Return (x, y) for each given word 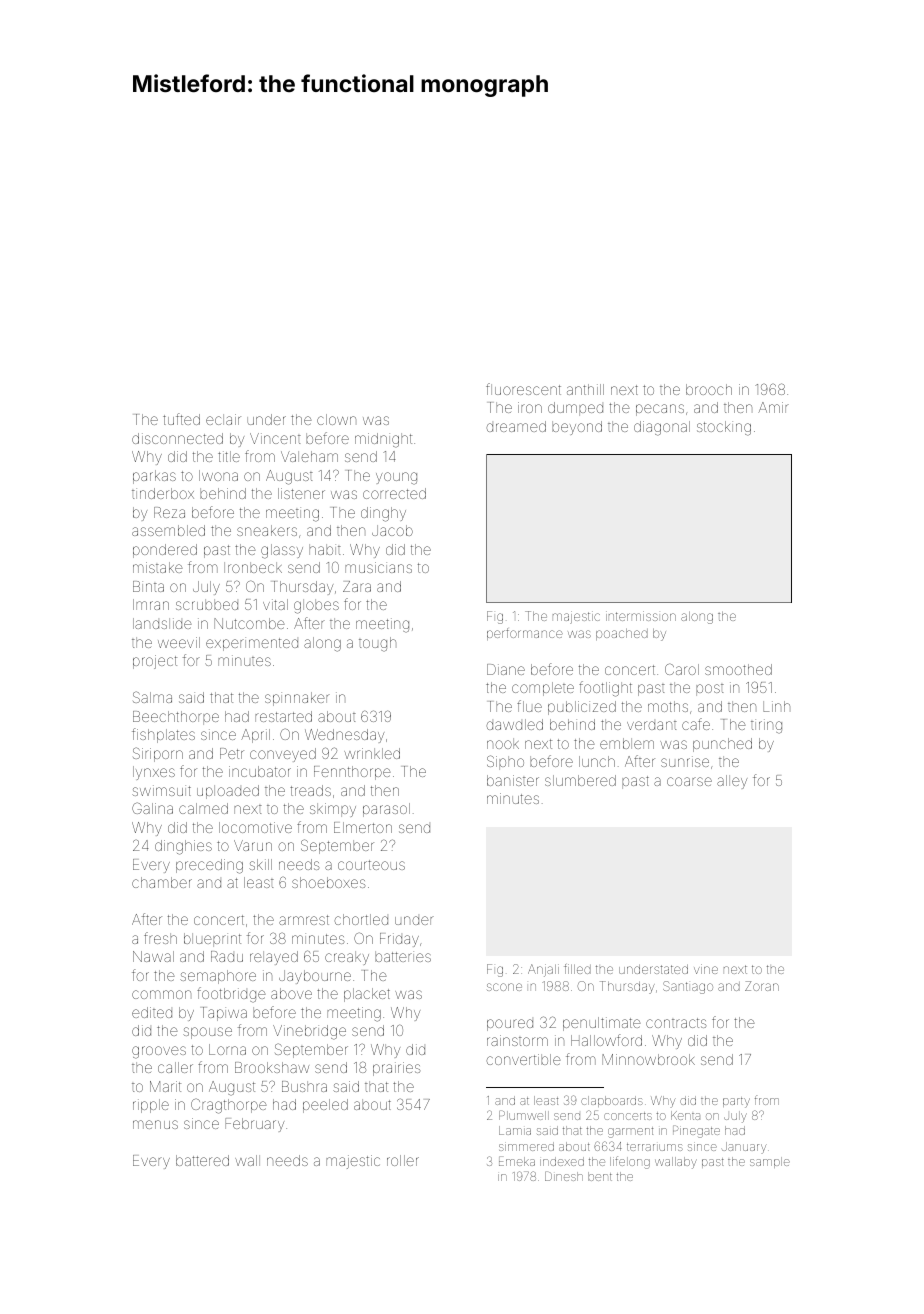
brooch (709, 389)
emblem (627, 743)
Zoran (762, 986)
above (291, 993)
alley (732, 782)
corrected (394, 493)
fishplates (163, 735)
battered (202, 1160)
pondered (165, 551)
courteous (371, 865)
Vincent (275, 438)
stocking (724, 428)
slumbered (580, 780)
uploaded (228, 792)
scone (504, 987)
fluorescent (523, 389)
